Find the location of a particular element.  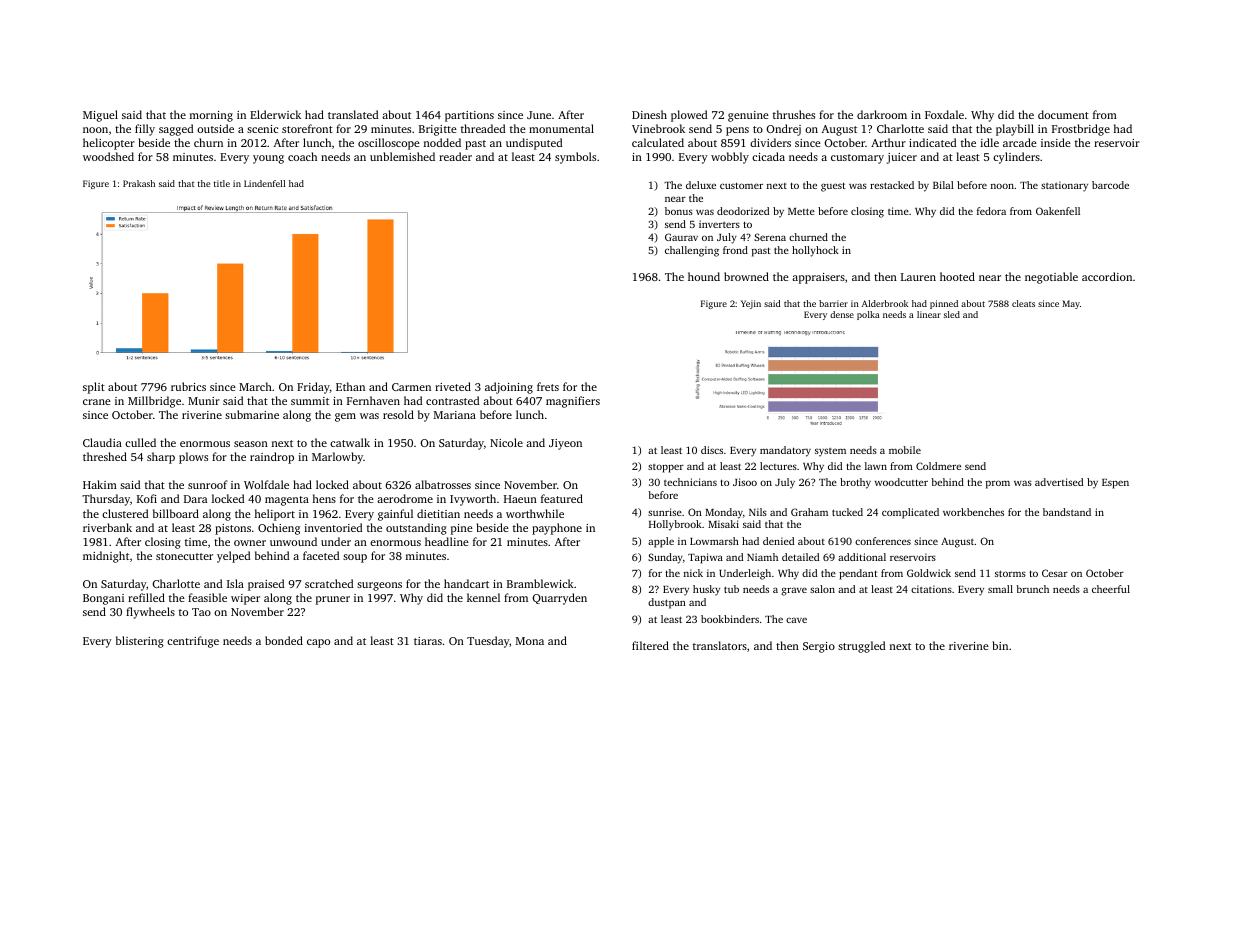

Prakash is located at coordinates (139, 183).
